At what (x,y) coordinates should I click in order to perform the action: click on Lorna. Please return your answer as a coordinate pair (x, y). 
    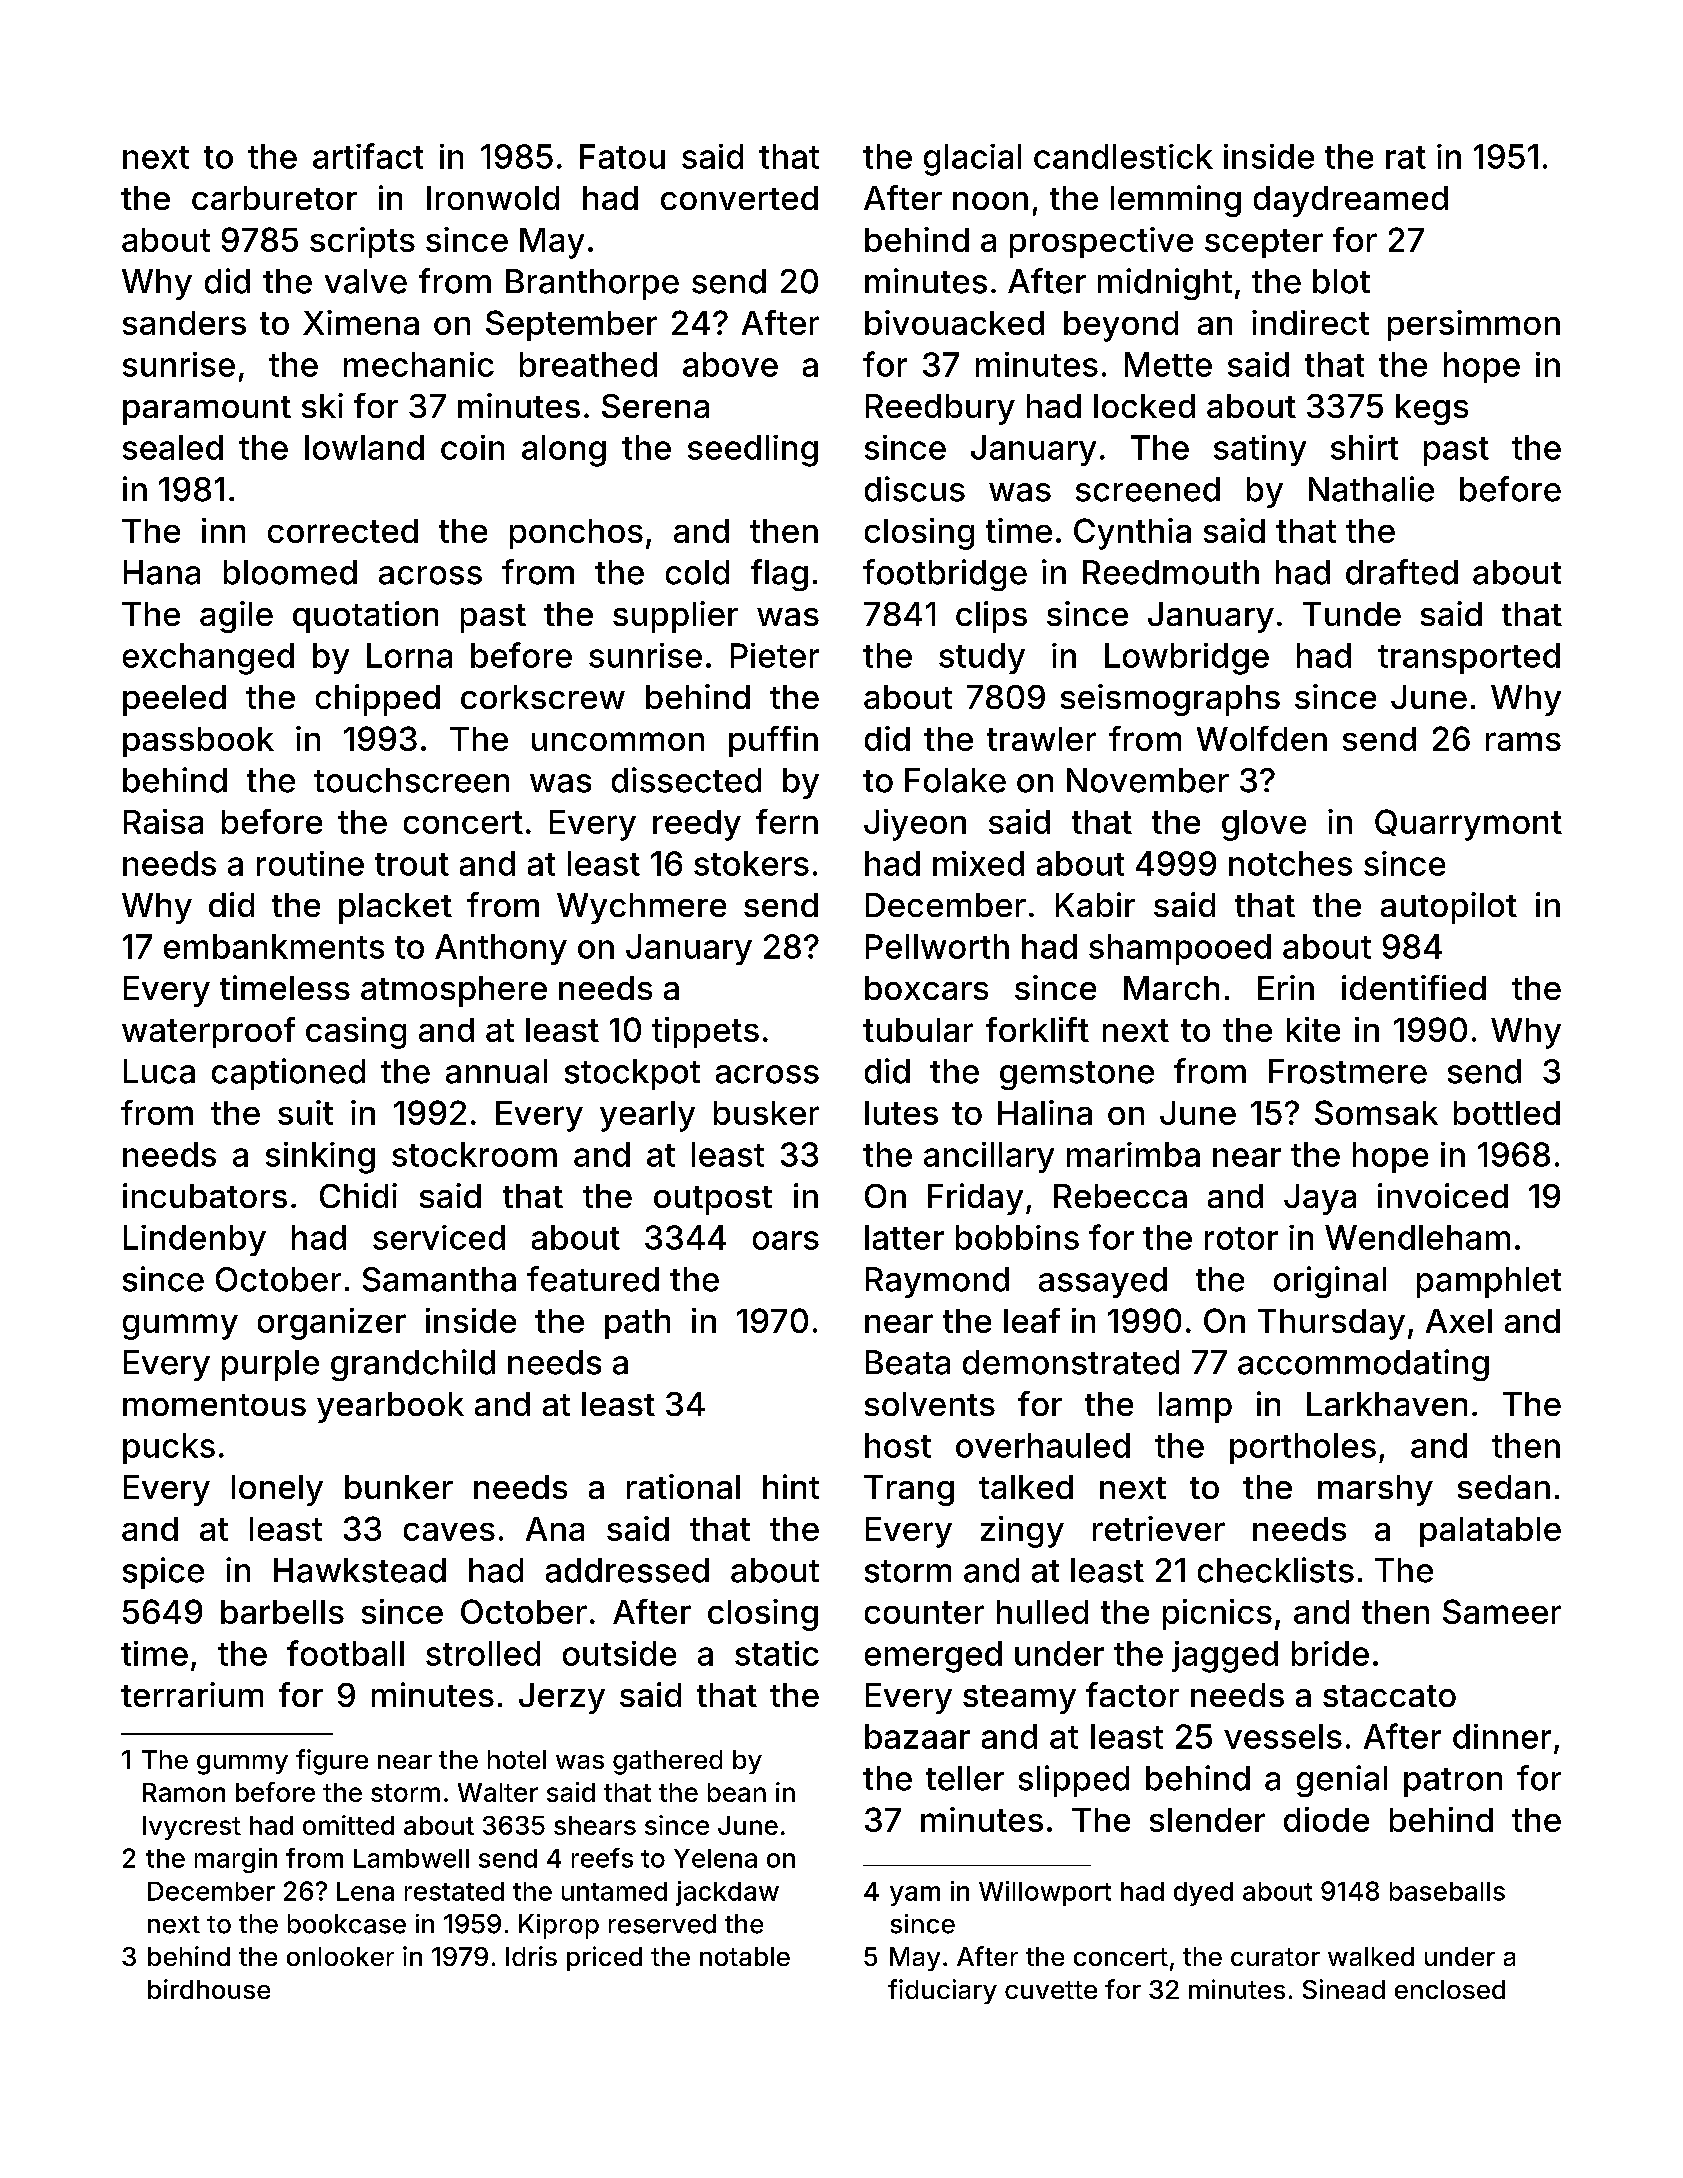
    Looking at the image, I should click on (409, 655).
